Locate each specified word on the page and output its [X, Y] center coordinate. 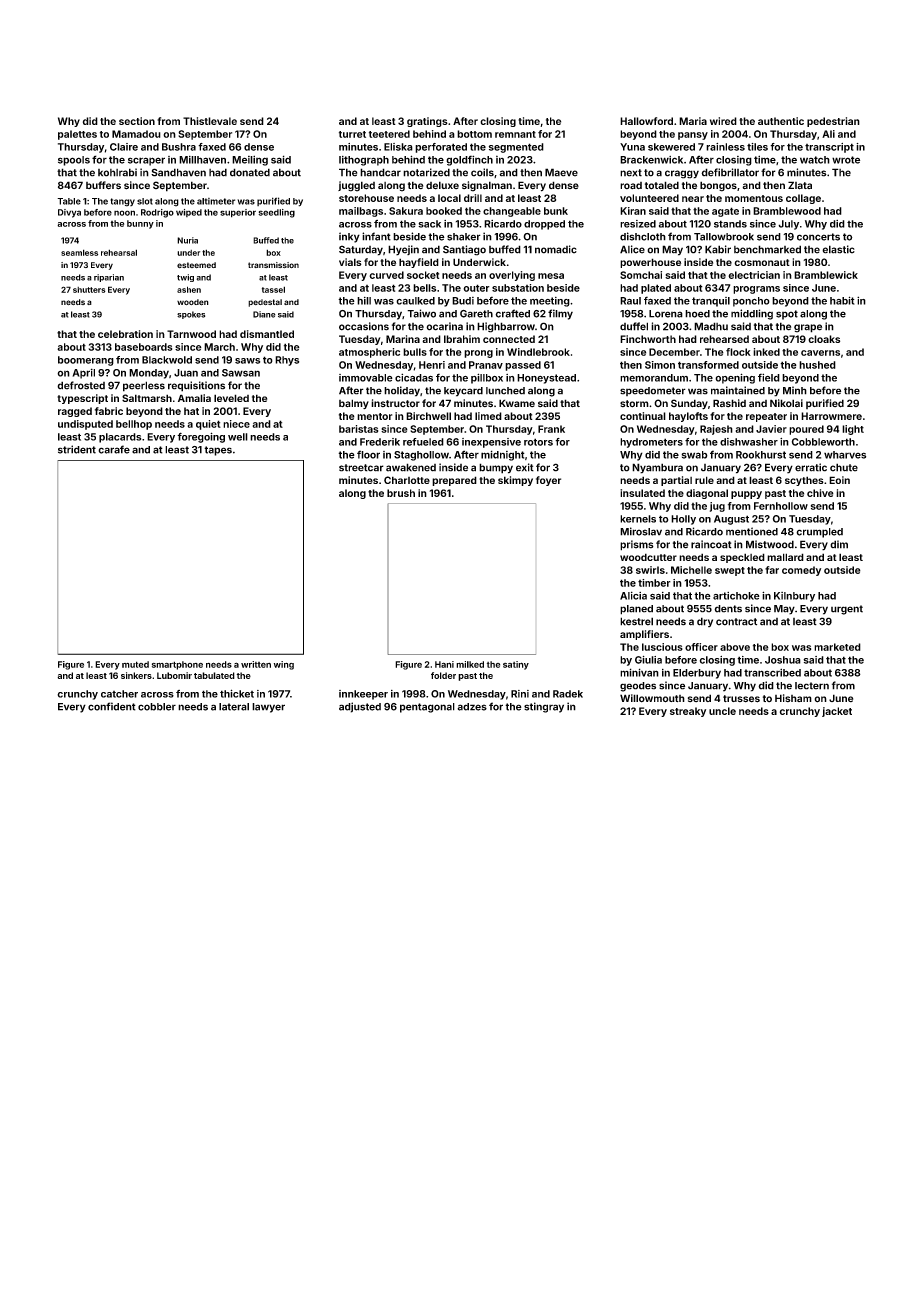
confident [112, 706]
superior [238, 213]
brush [401, 493]
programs [756, 290]
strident [77, 449]
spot [787, 315]
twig [185, 278]
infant [376, 236]
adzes [472, 707]
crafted [512, 313]
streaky [688, 712]
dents [728, 609]
